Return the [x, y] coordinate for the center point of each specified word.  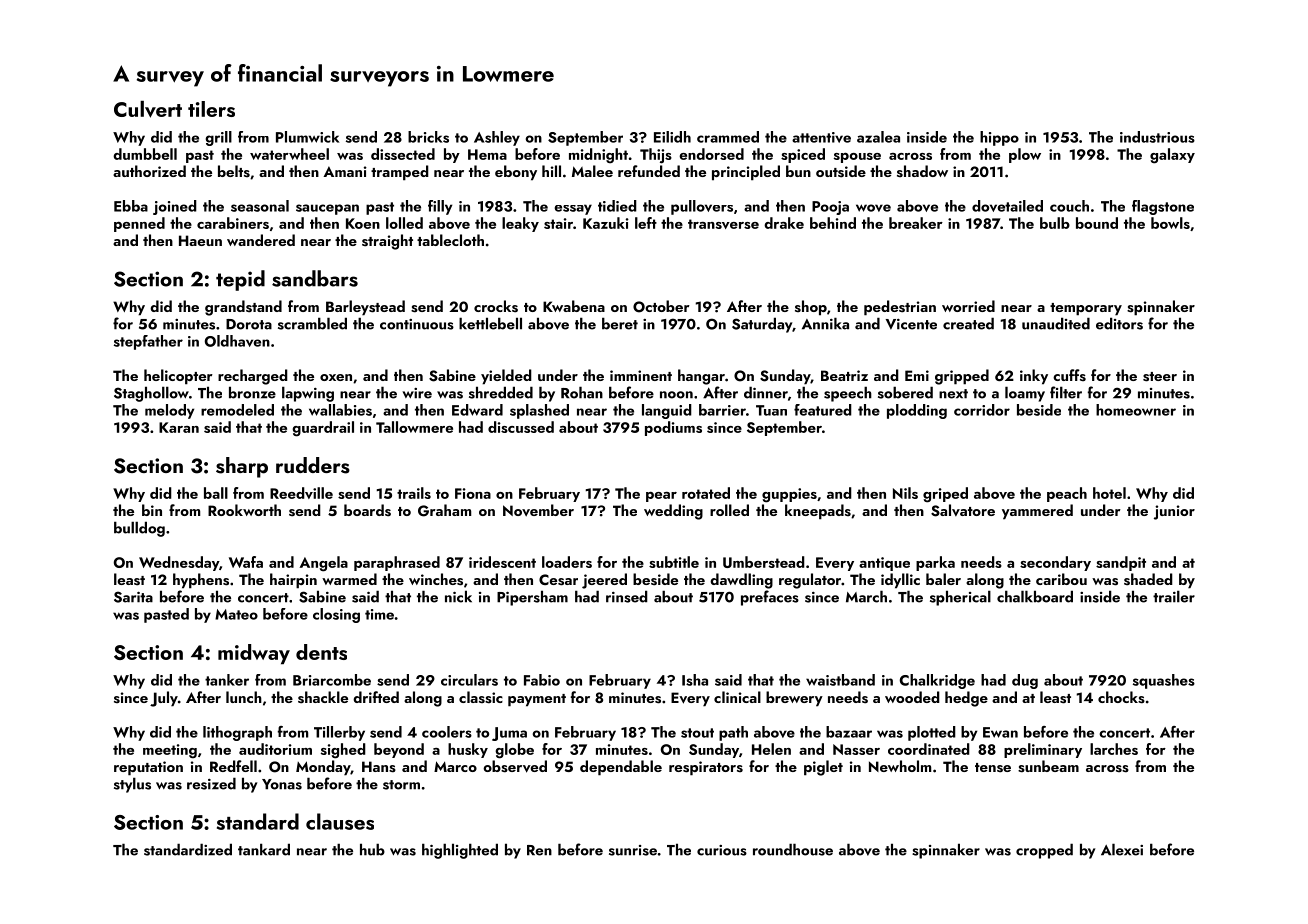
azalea [878, 137]
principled [746, 173]
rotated [706, 493]
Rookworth [244, 510]
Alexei [1122, 849]
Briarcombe [332, 680]
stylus [132, 785]
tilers [211, 109]
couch [1069, 206]
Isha [695, 680]
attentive [821, 137]
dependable [621, 768]
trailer [1174, 596]
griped [945, 495]
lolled [404, 223]
